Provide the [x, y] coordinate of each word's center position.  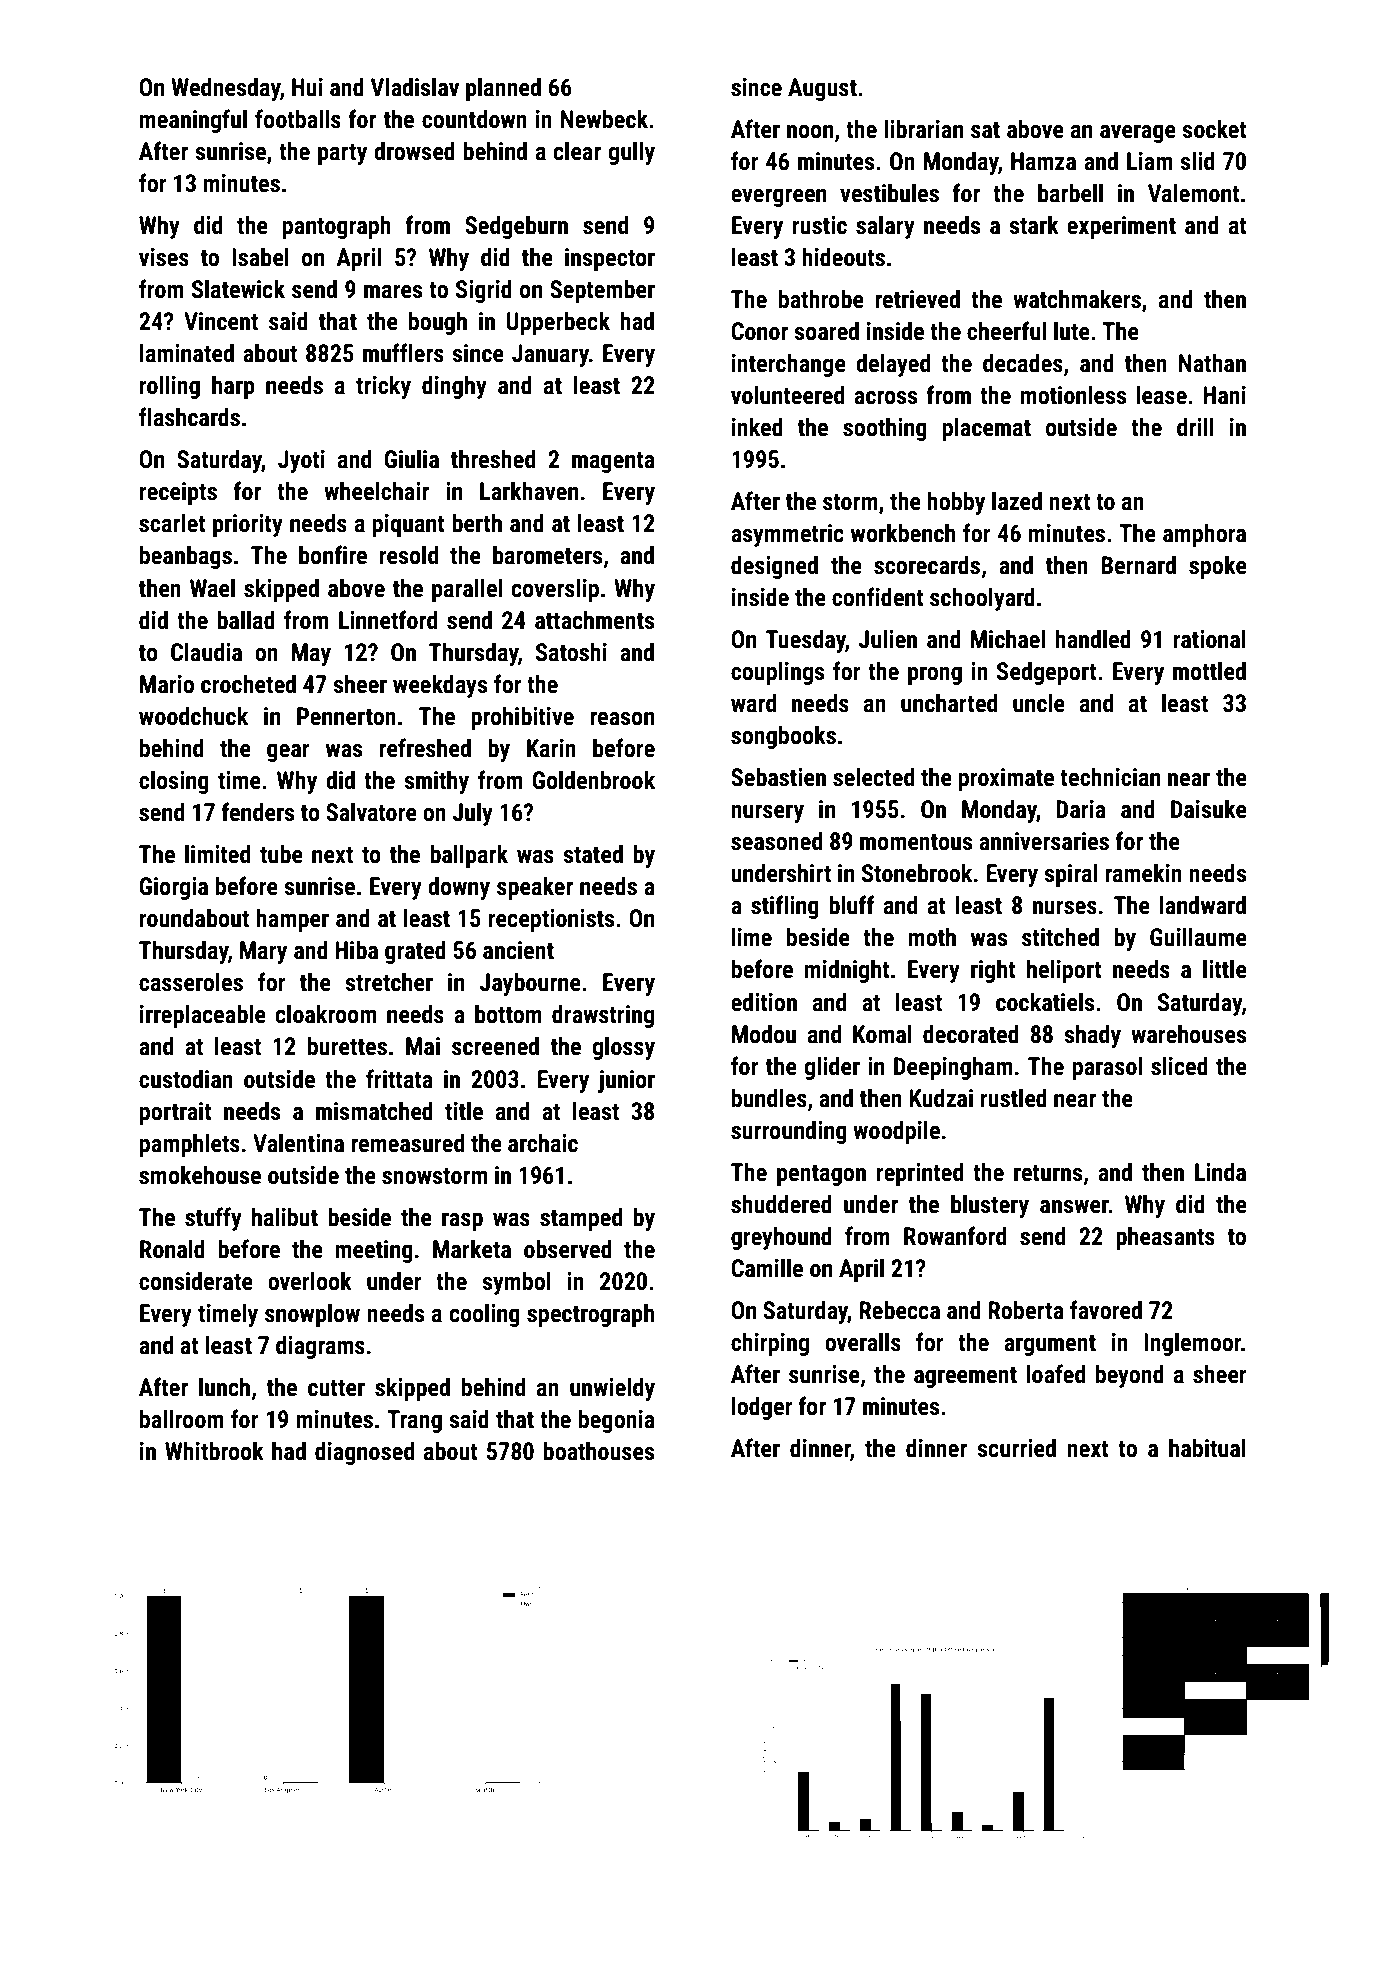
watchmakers [1077, 299]
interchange [789, 365]
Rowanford [955, 1236]
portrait [176, 1113]
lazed [1017, 501]
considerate [196, 1281]
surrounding [789, 1132]
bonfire [333, 555]
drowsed [414, 151]
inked [757, 427]
